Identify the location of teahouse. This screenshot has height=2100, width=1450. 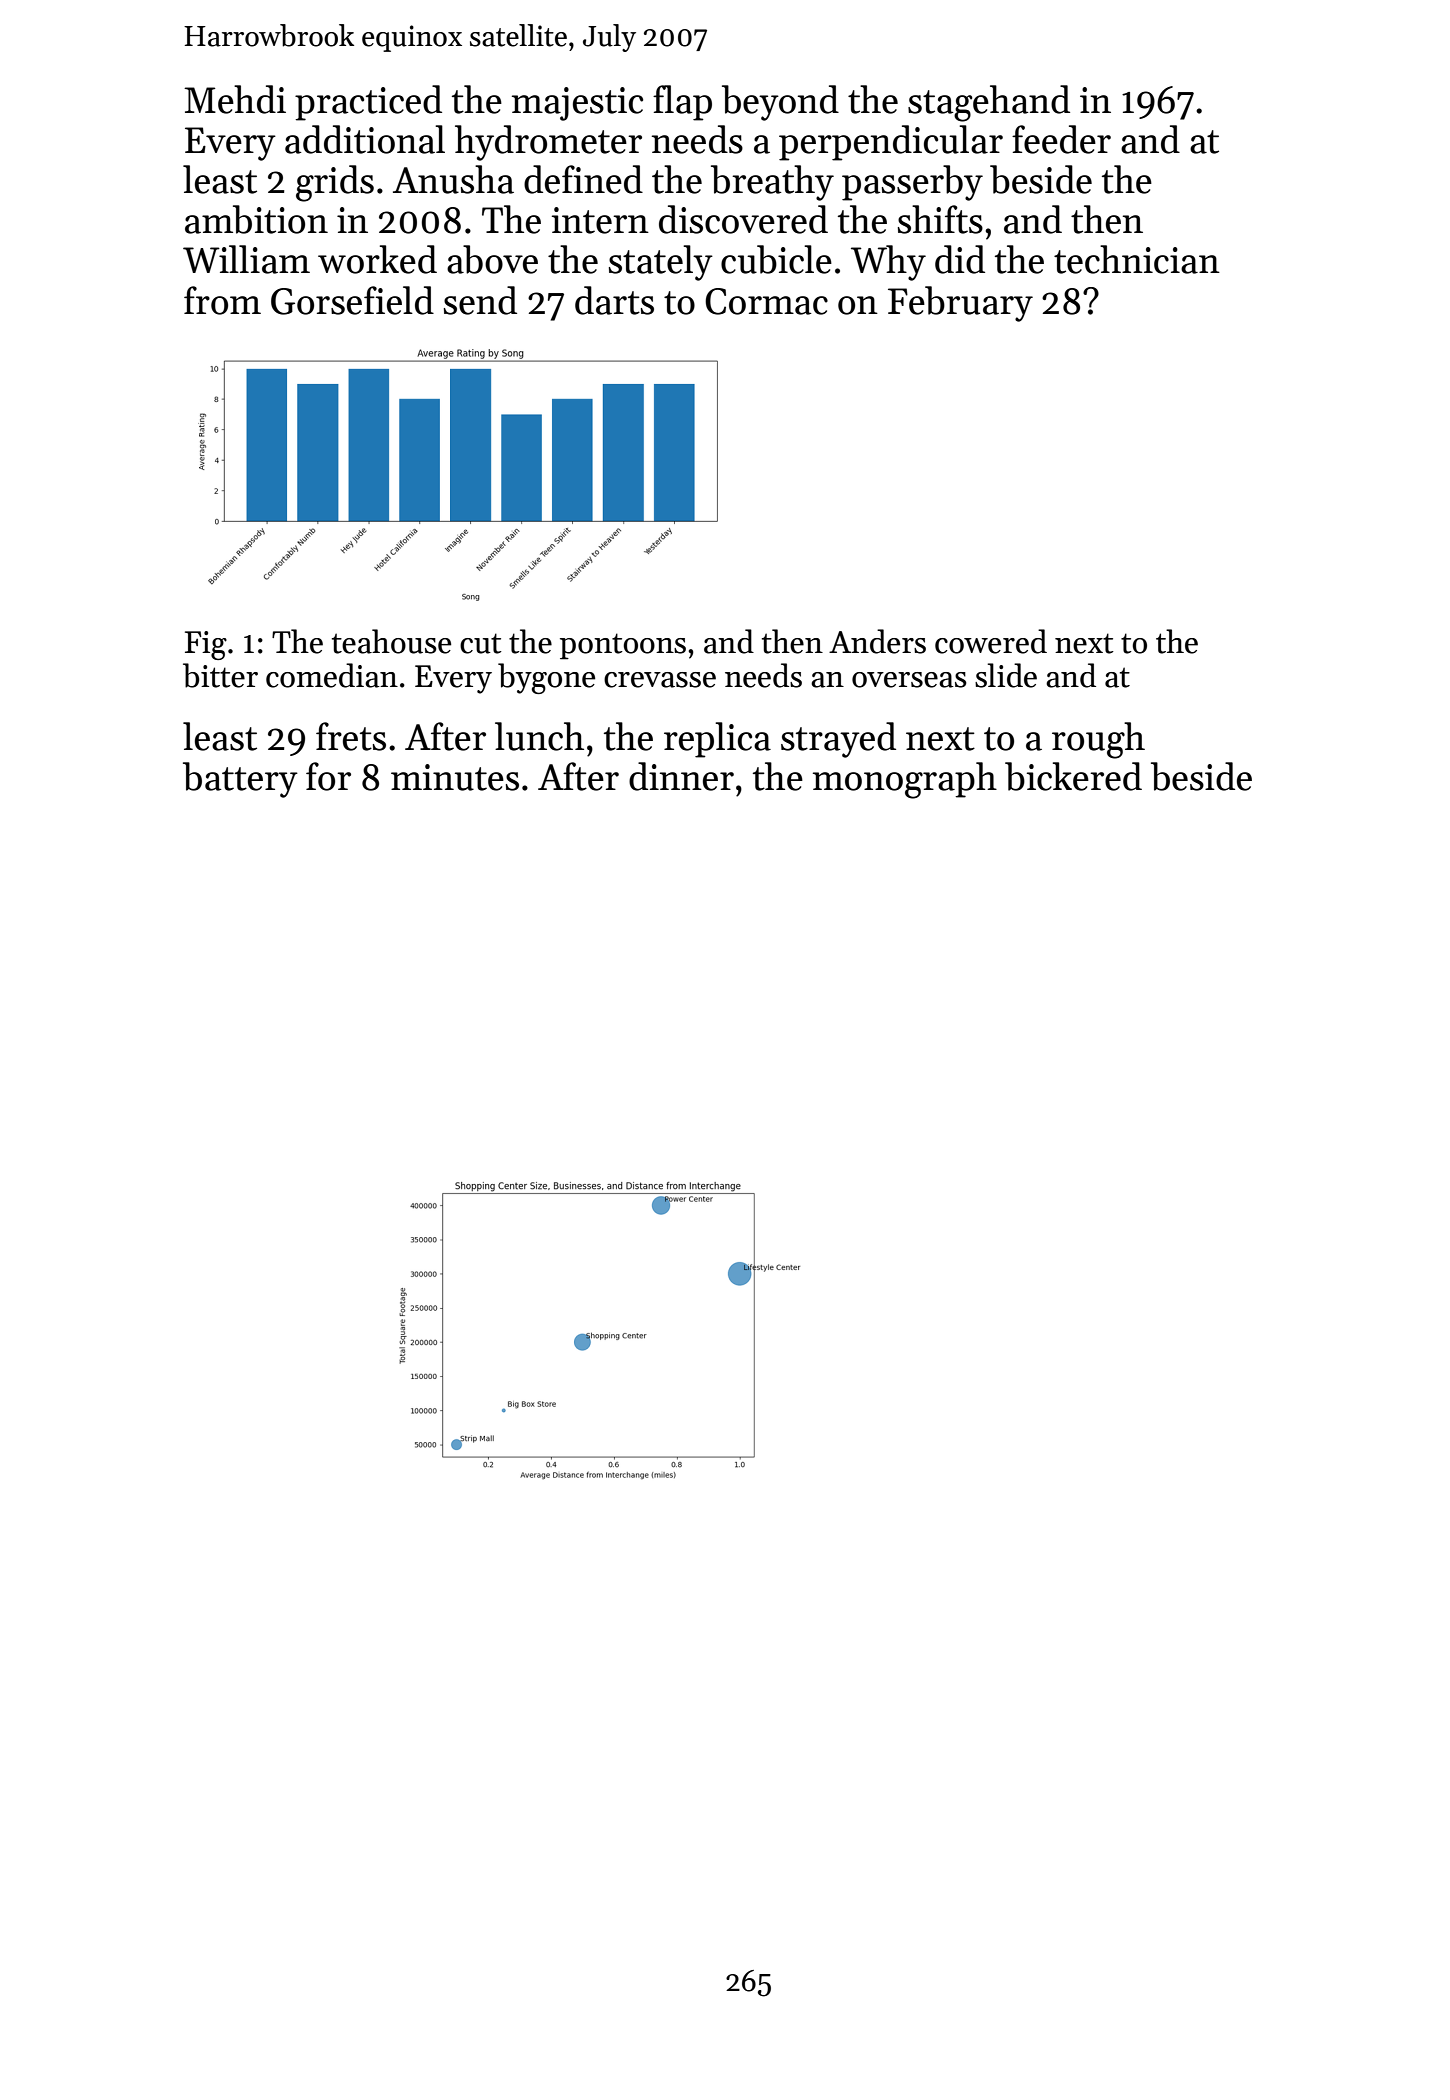
(391, 641).
